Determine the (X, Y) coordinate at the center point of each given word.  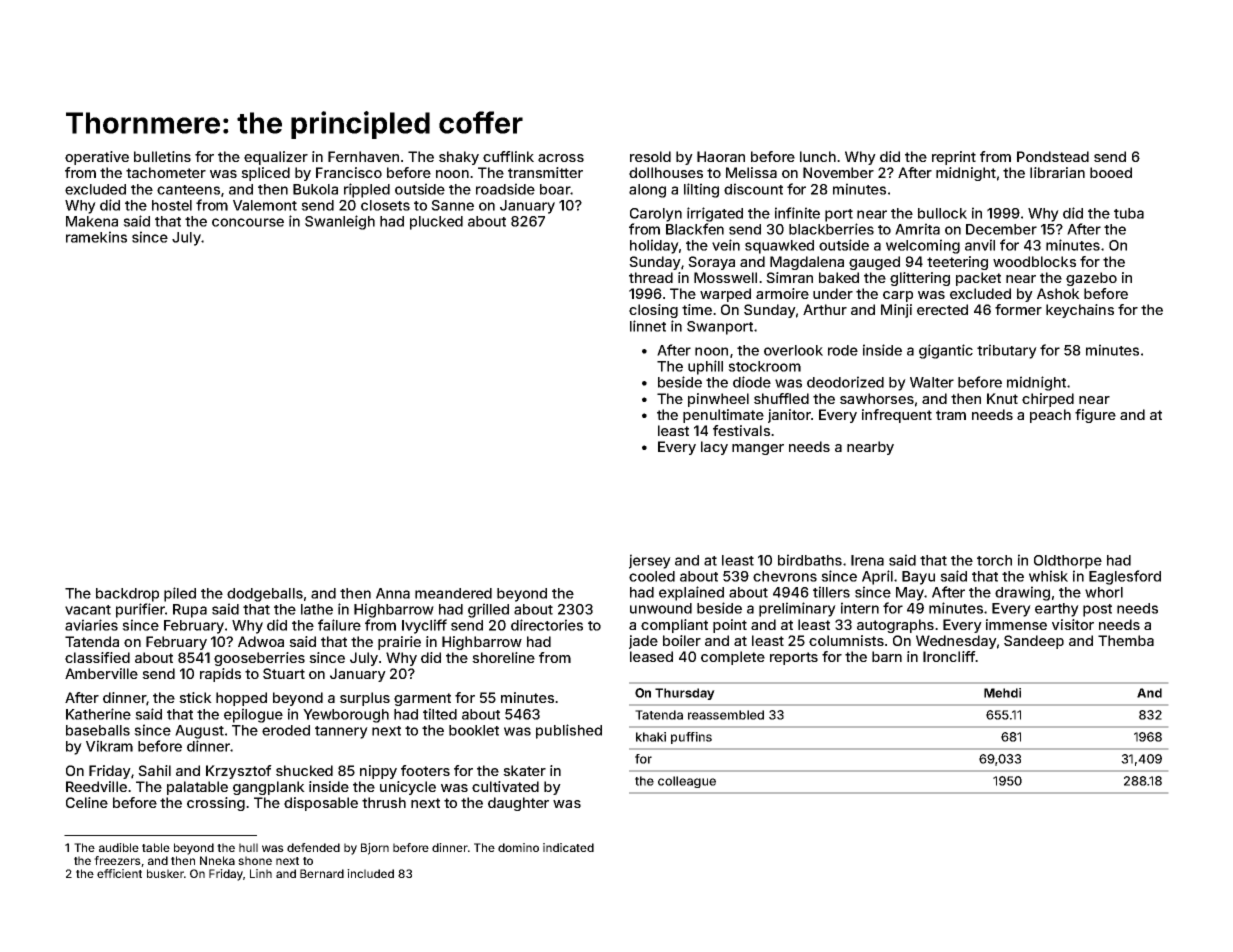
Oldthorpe (1068, 562)
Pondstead (1053, 156)
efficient (119, 873)
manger (758, 449)
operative (97, 158)
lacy (714, 448)
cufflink (508, 156)
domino (518, 847)
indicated (568, 847)
